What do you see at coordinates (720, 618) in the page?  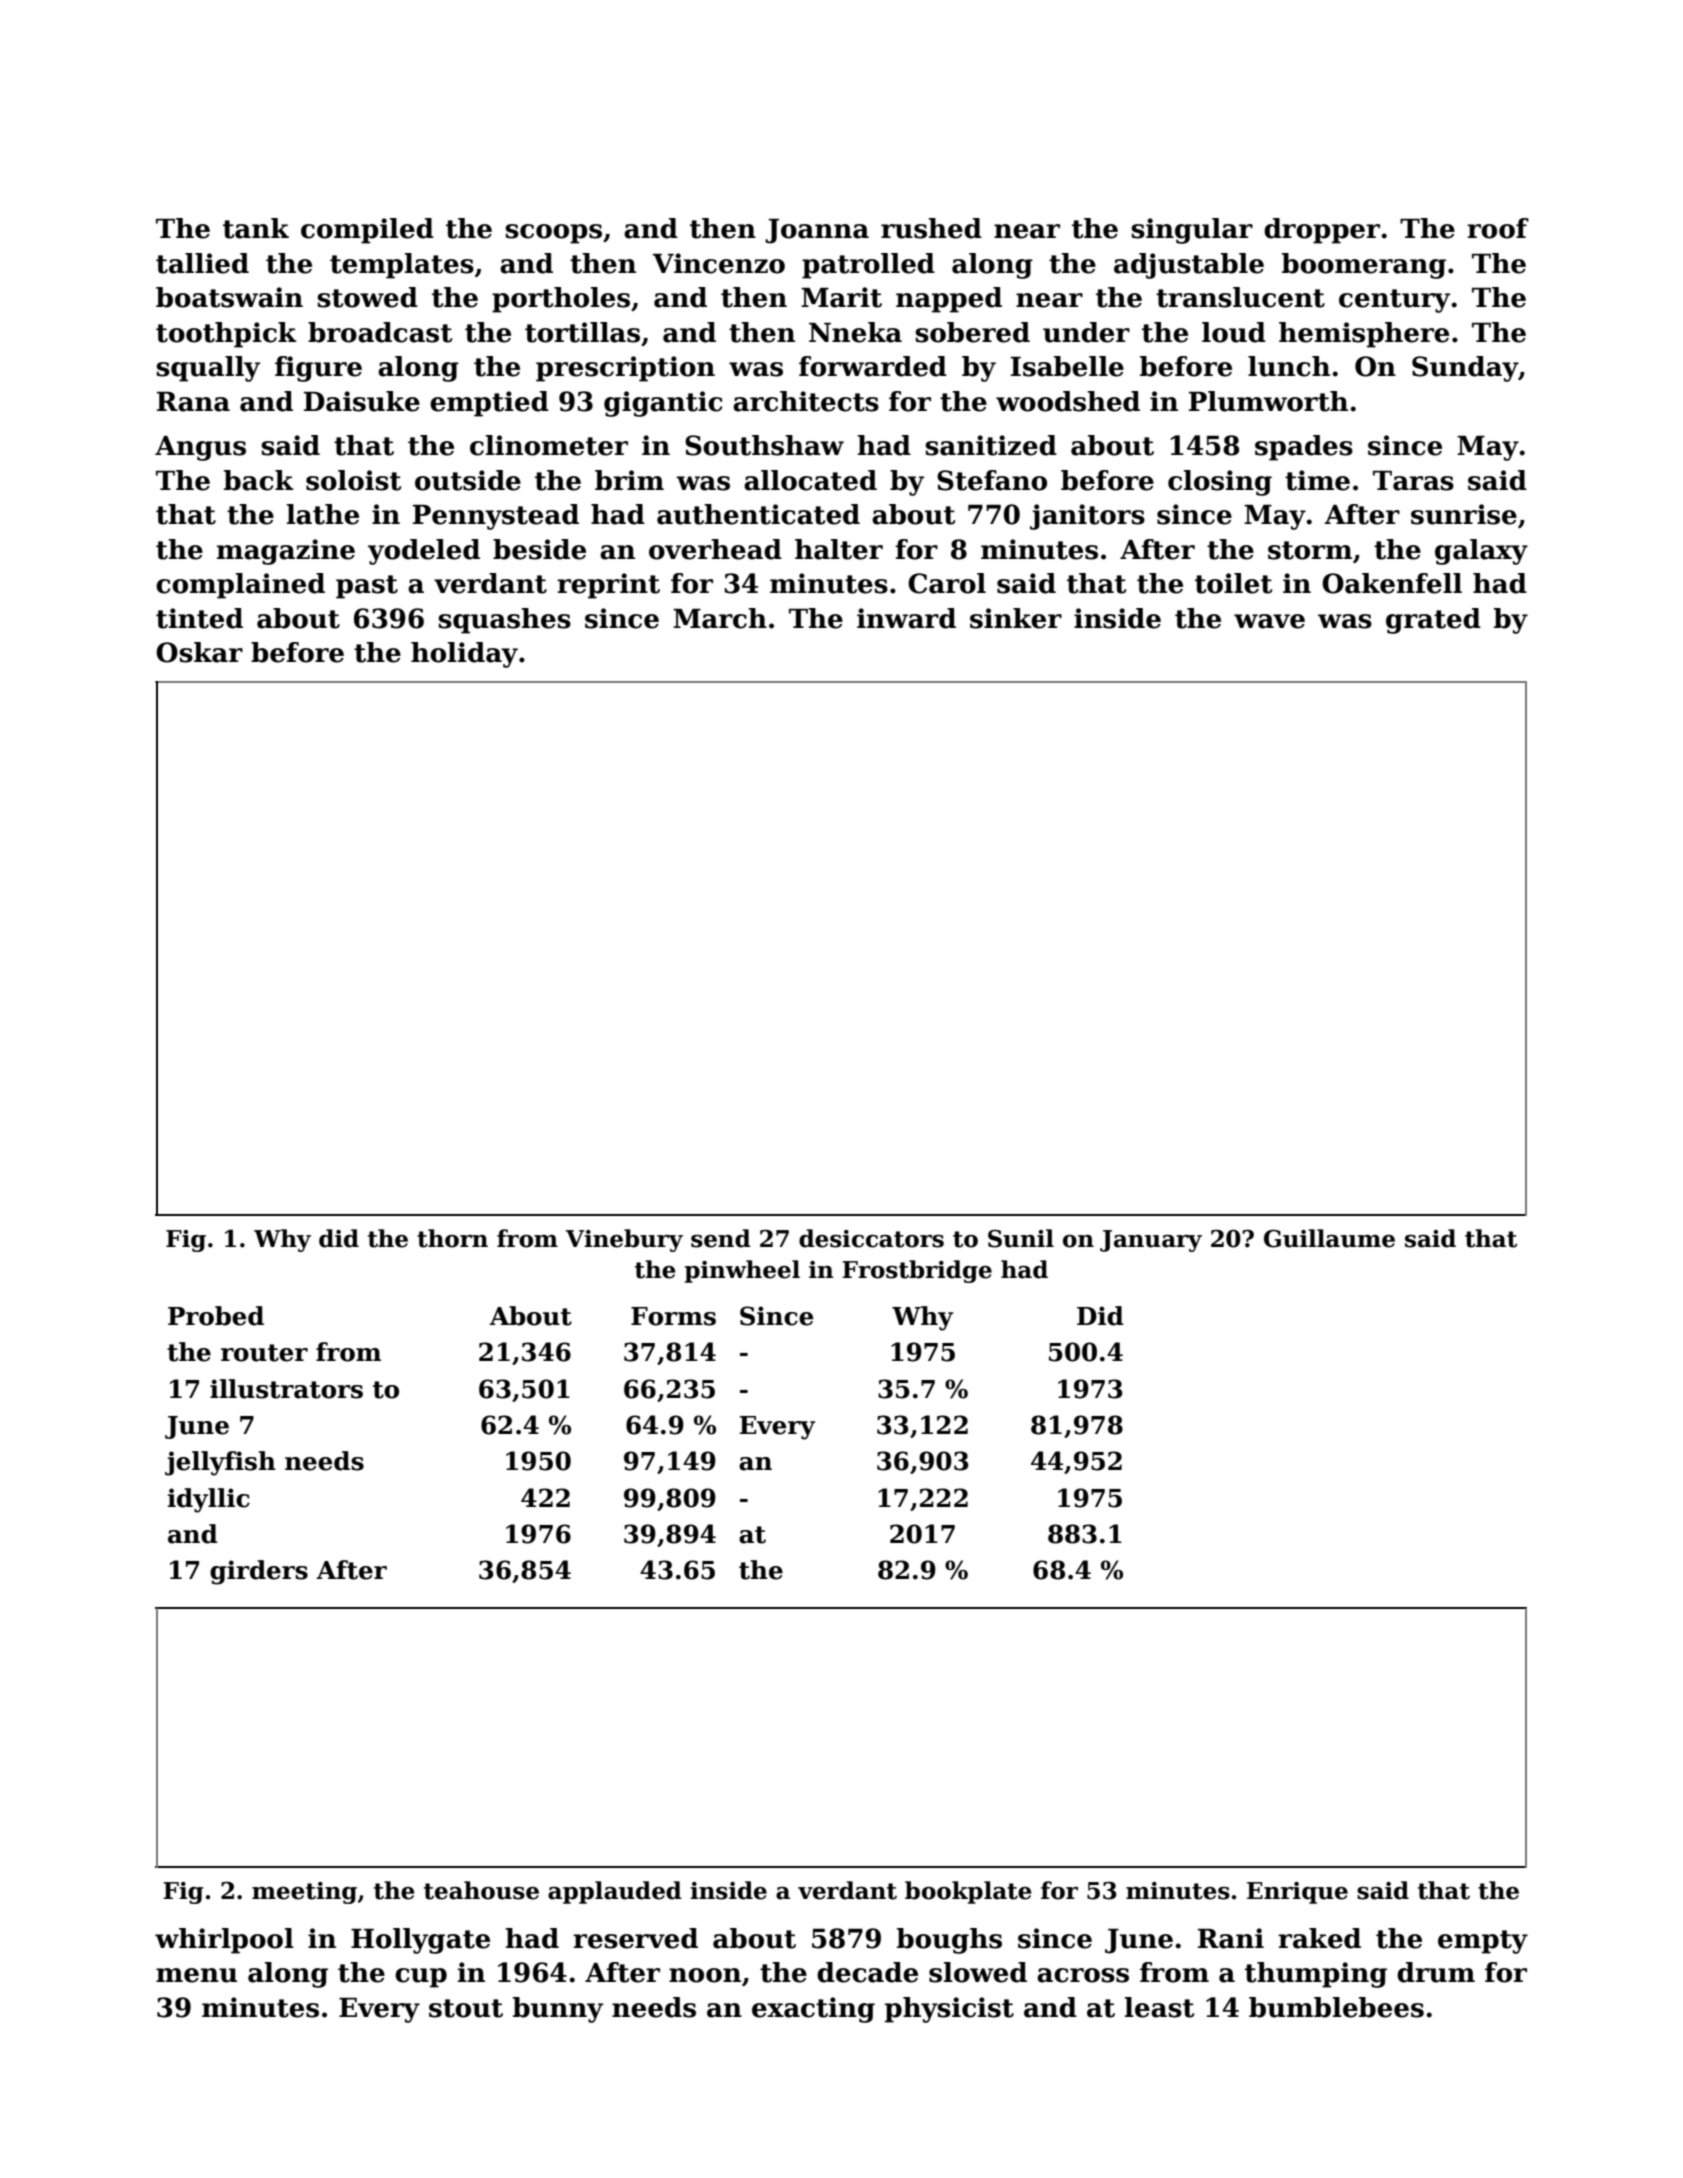 I see `March` at bounding box center [720, 618].
